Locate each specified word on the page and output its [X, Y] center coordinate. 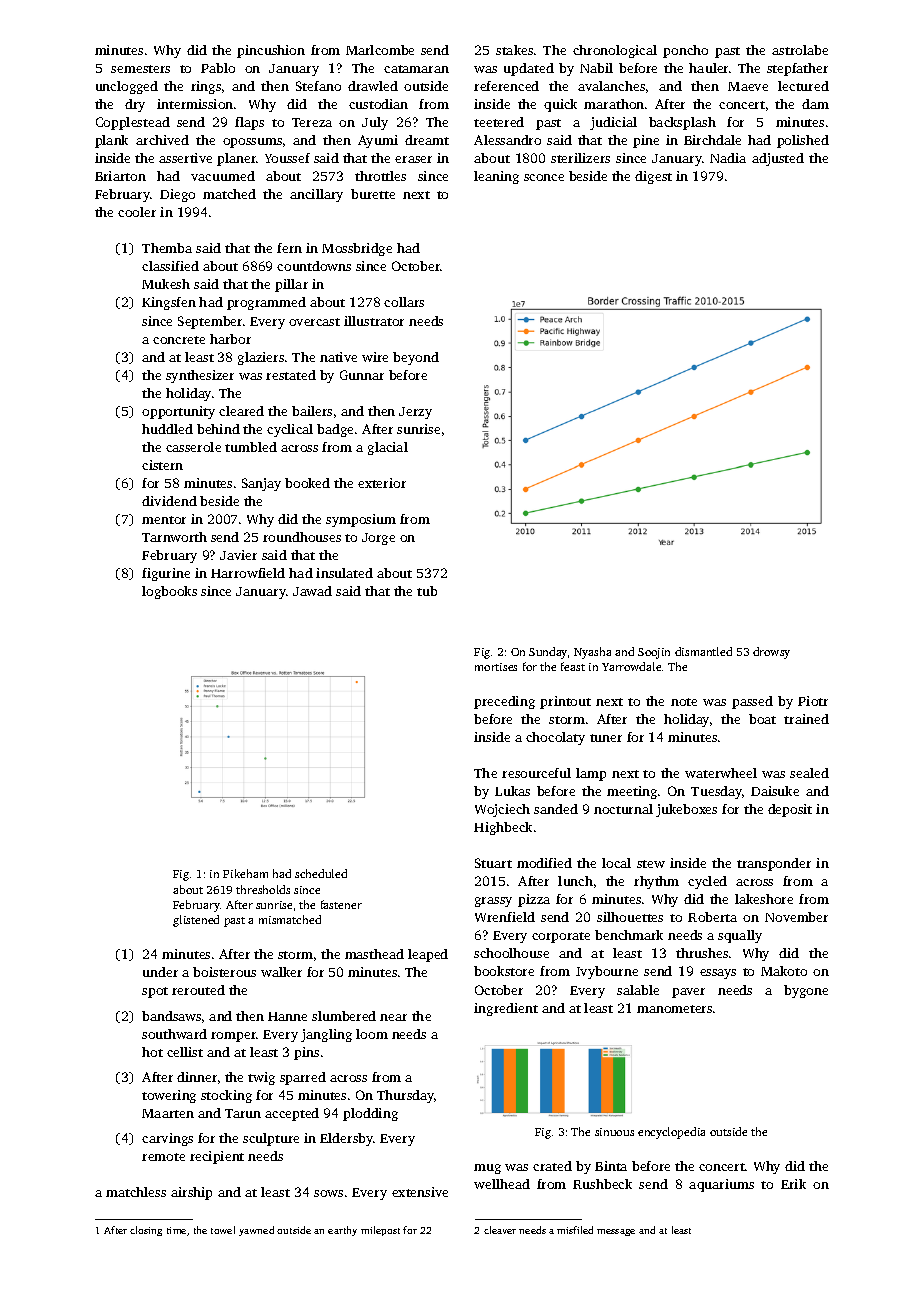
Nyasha [592, 653]
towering [169, 1096]
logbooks [169, 592]
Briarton [120, 176]
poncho [685, 51]
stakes [514, 50]
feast [573, 666]
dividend [169, 501]
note [684, 702]
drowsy [771, 653]
